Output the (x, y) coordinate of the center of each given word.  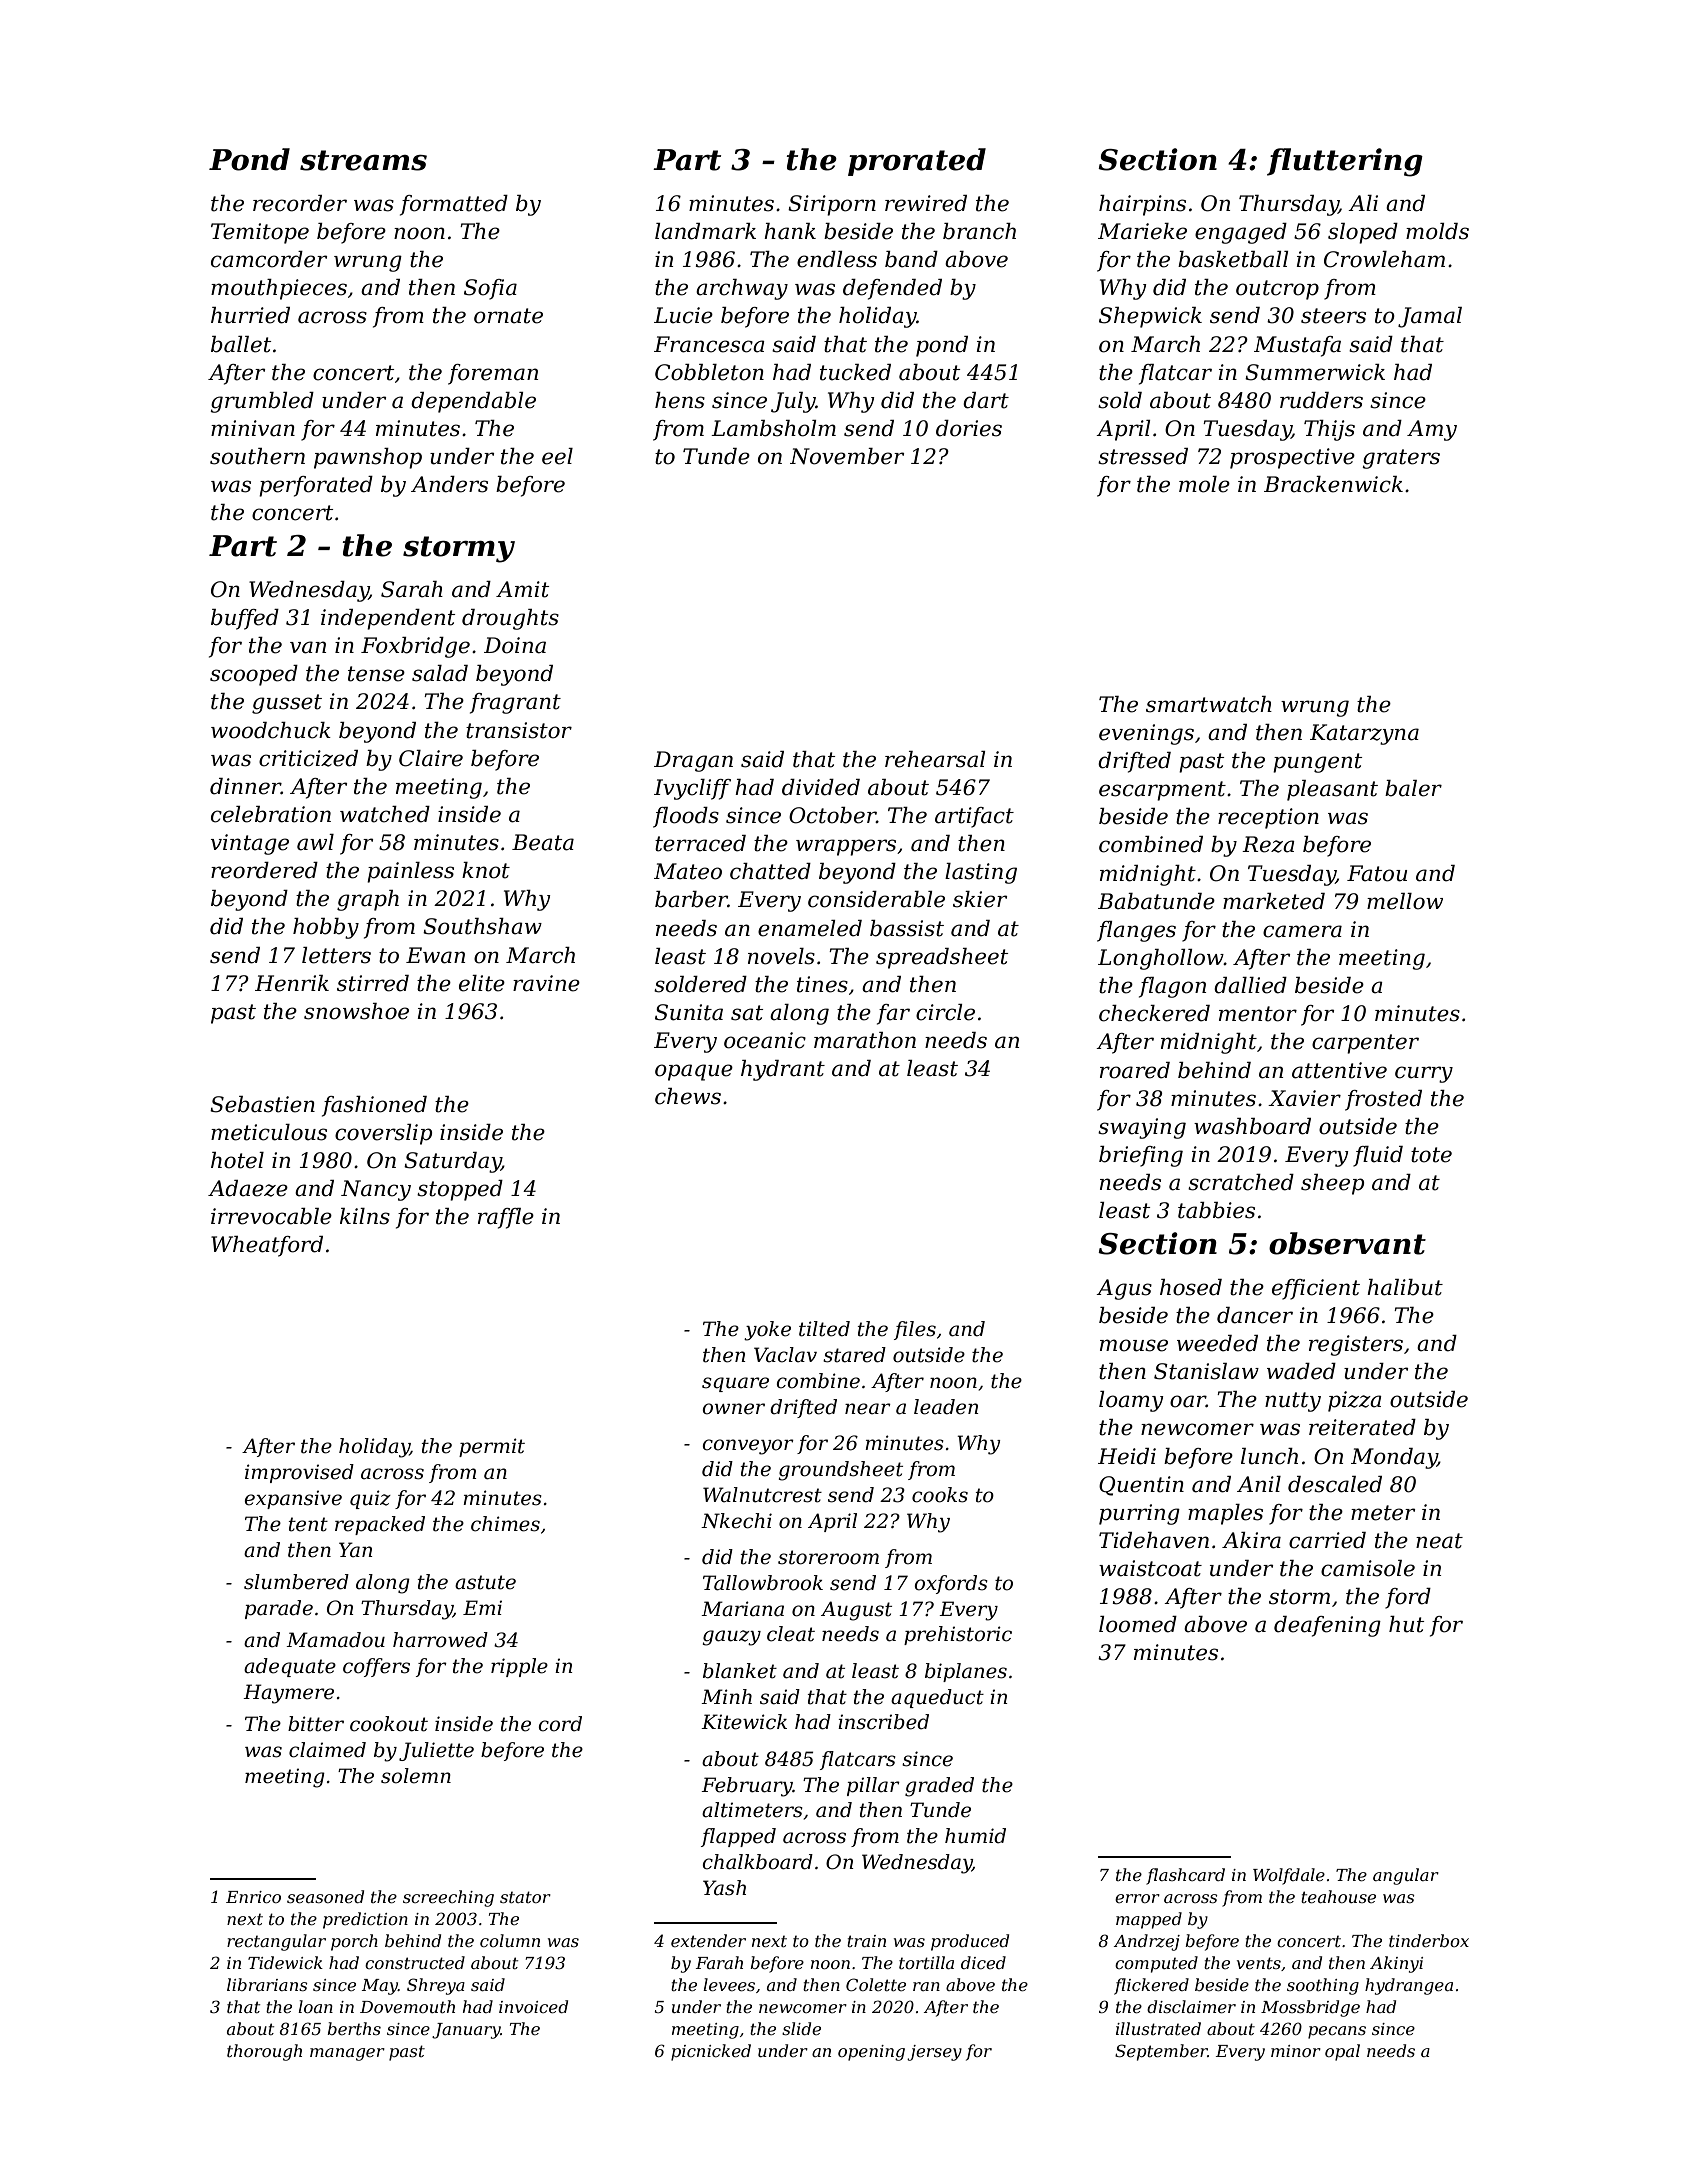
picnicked (711, 2052)
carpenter (1365, 1044)
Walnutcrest (762, 1495)
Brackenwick (1333, 484)
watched (385, 814)
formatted (454, 205)
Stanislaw (1206, 1371)
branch (979, 231)
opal (1342, 2052)
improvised (299, 1473)
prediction (365, 1920)
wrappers (846, 847)
